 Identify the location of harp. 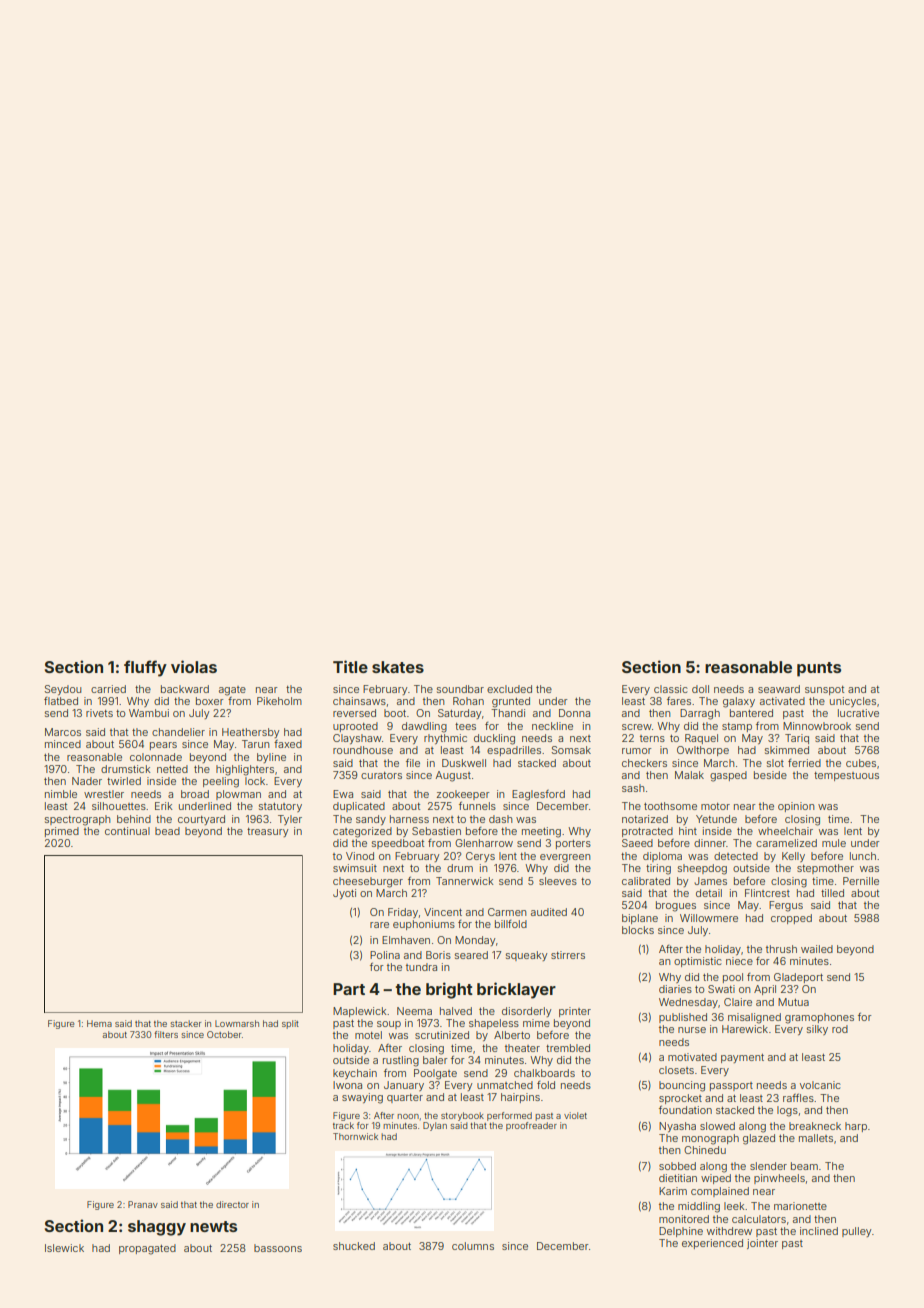
(856, 1127).
